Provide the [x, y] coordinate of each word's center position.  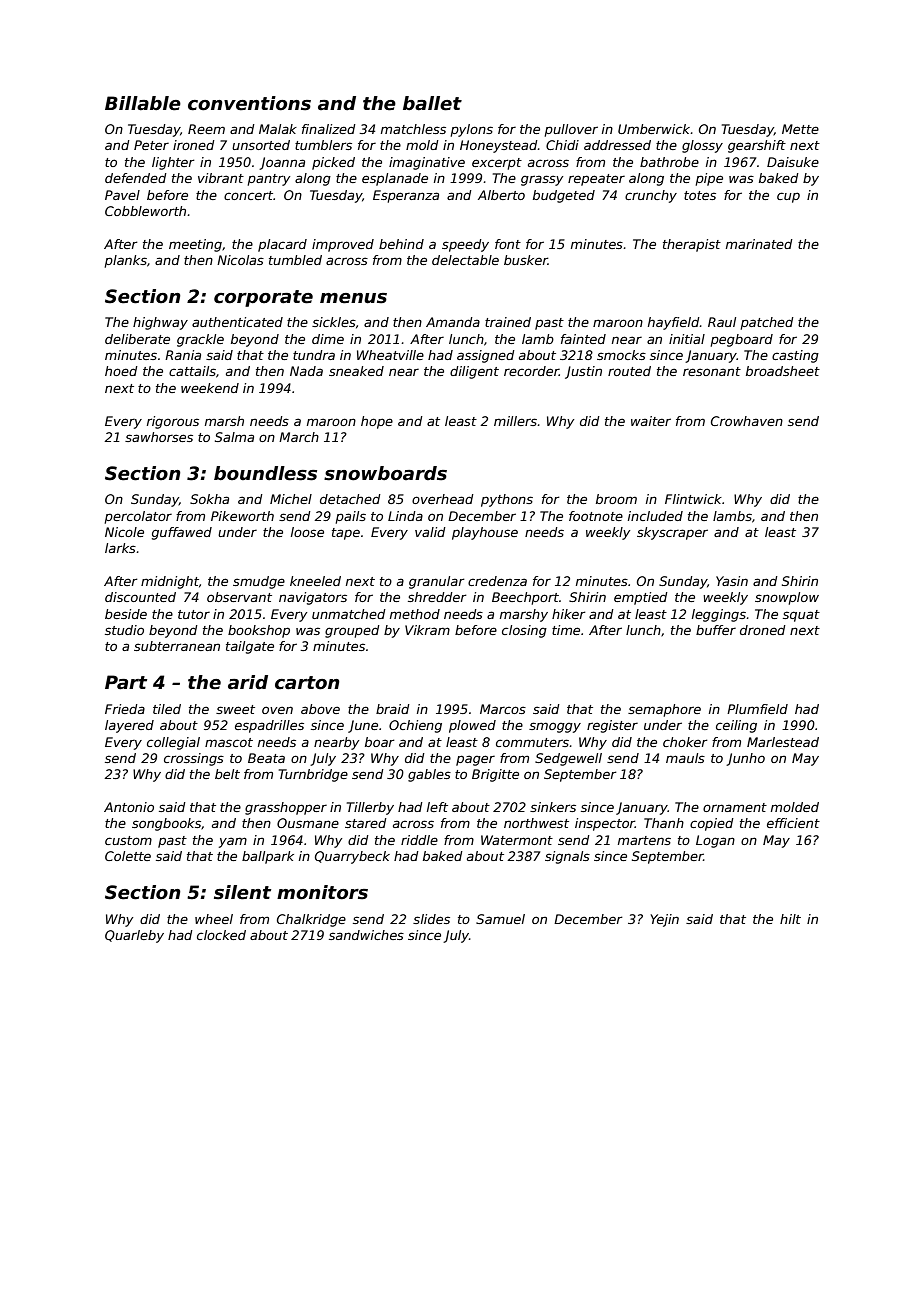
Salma [234, 437]
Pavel [122, 195]
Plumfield [757, 709]
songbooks [166, 824]
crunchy [651, 196]
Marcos [503, 709]
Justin [583, 372]
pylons [472, 130]
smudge [259, 582]
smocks [621, 355]
